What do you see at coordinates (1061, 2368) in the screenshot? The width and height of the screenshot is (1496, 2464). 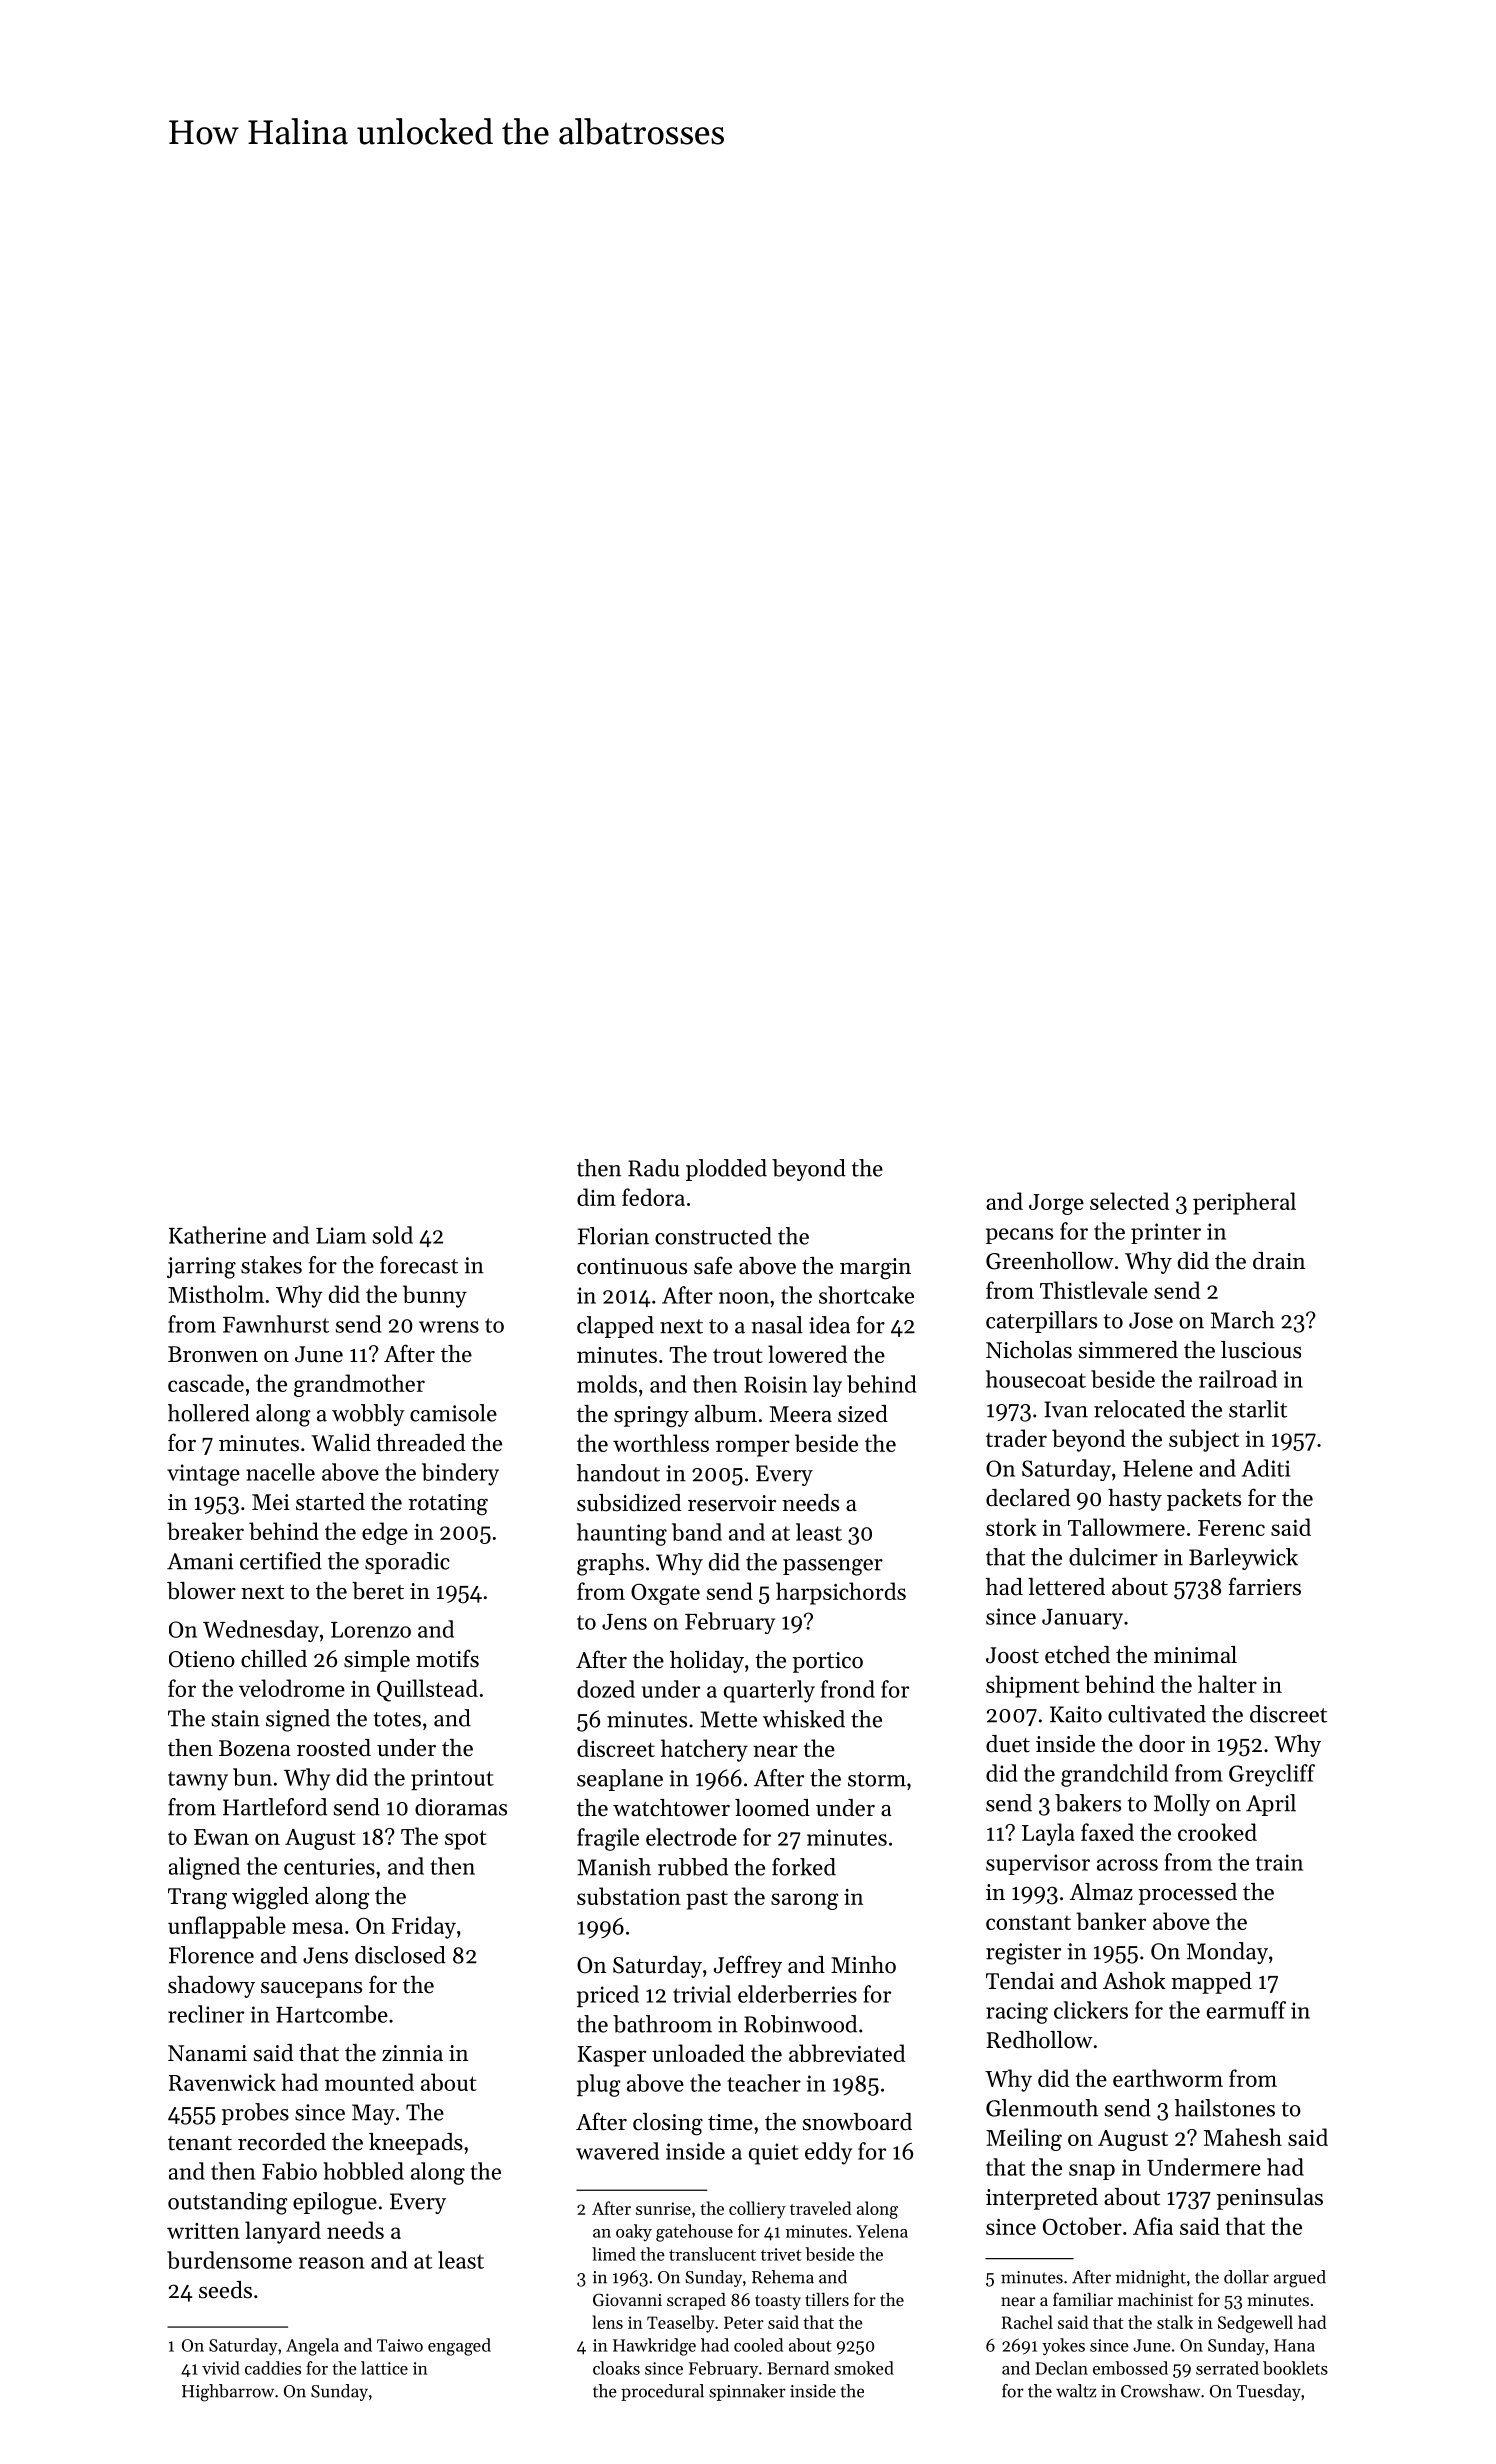 I see `Declan` at bounding box center [1061, 2368].
